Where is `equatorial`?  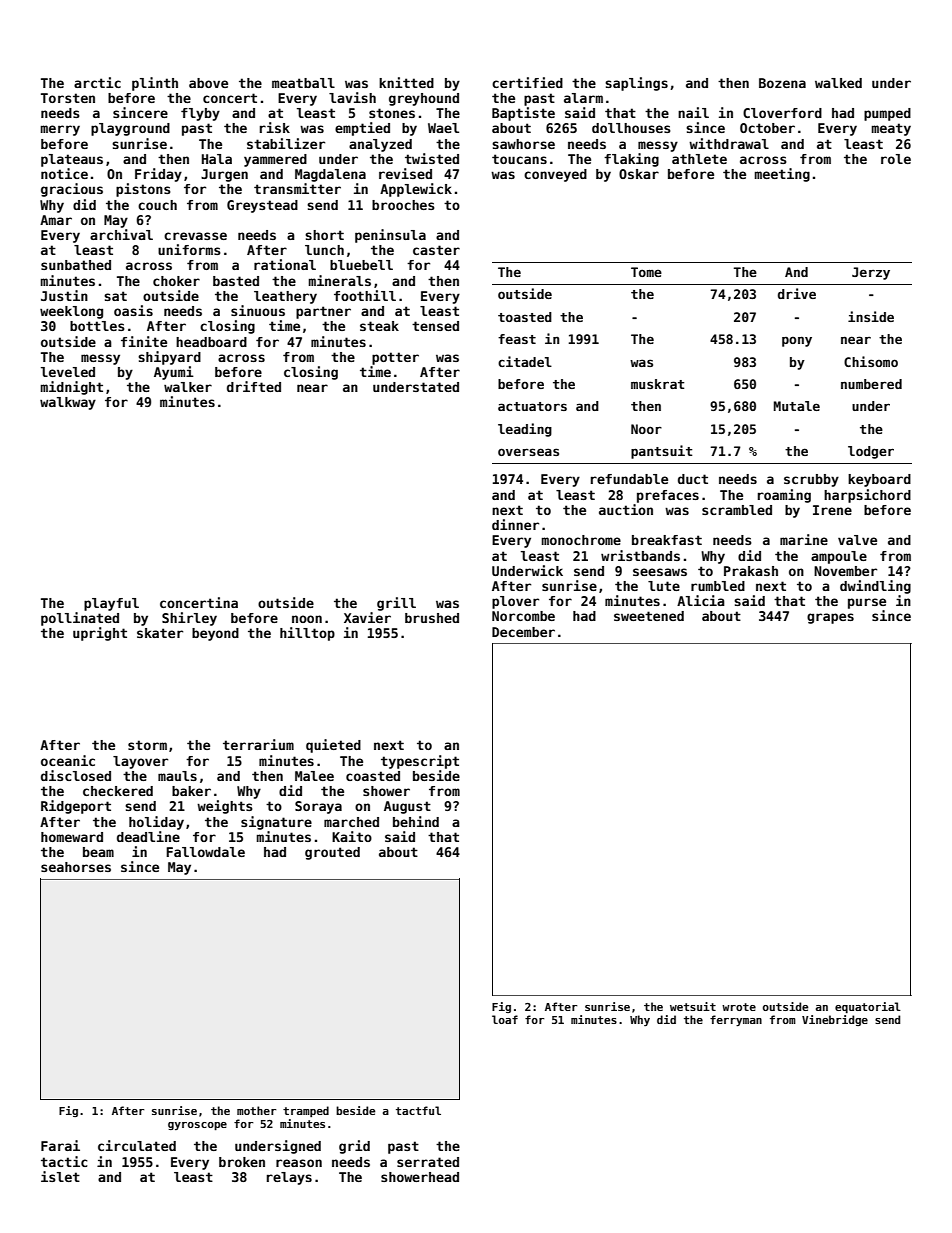
equatorial is located at coordinates (868, 1007).
